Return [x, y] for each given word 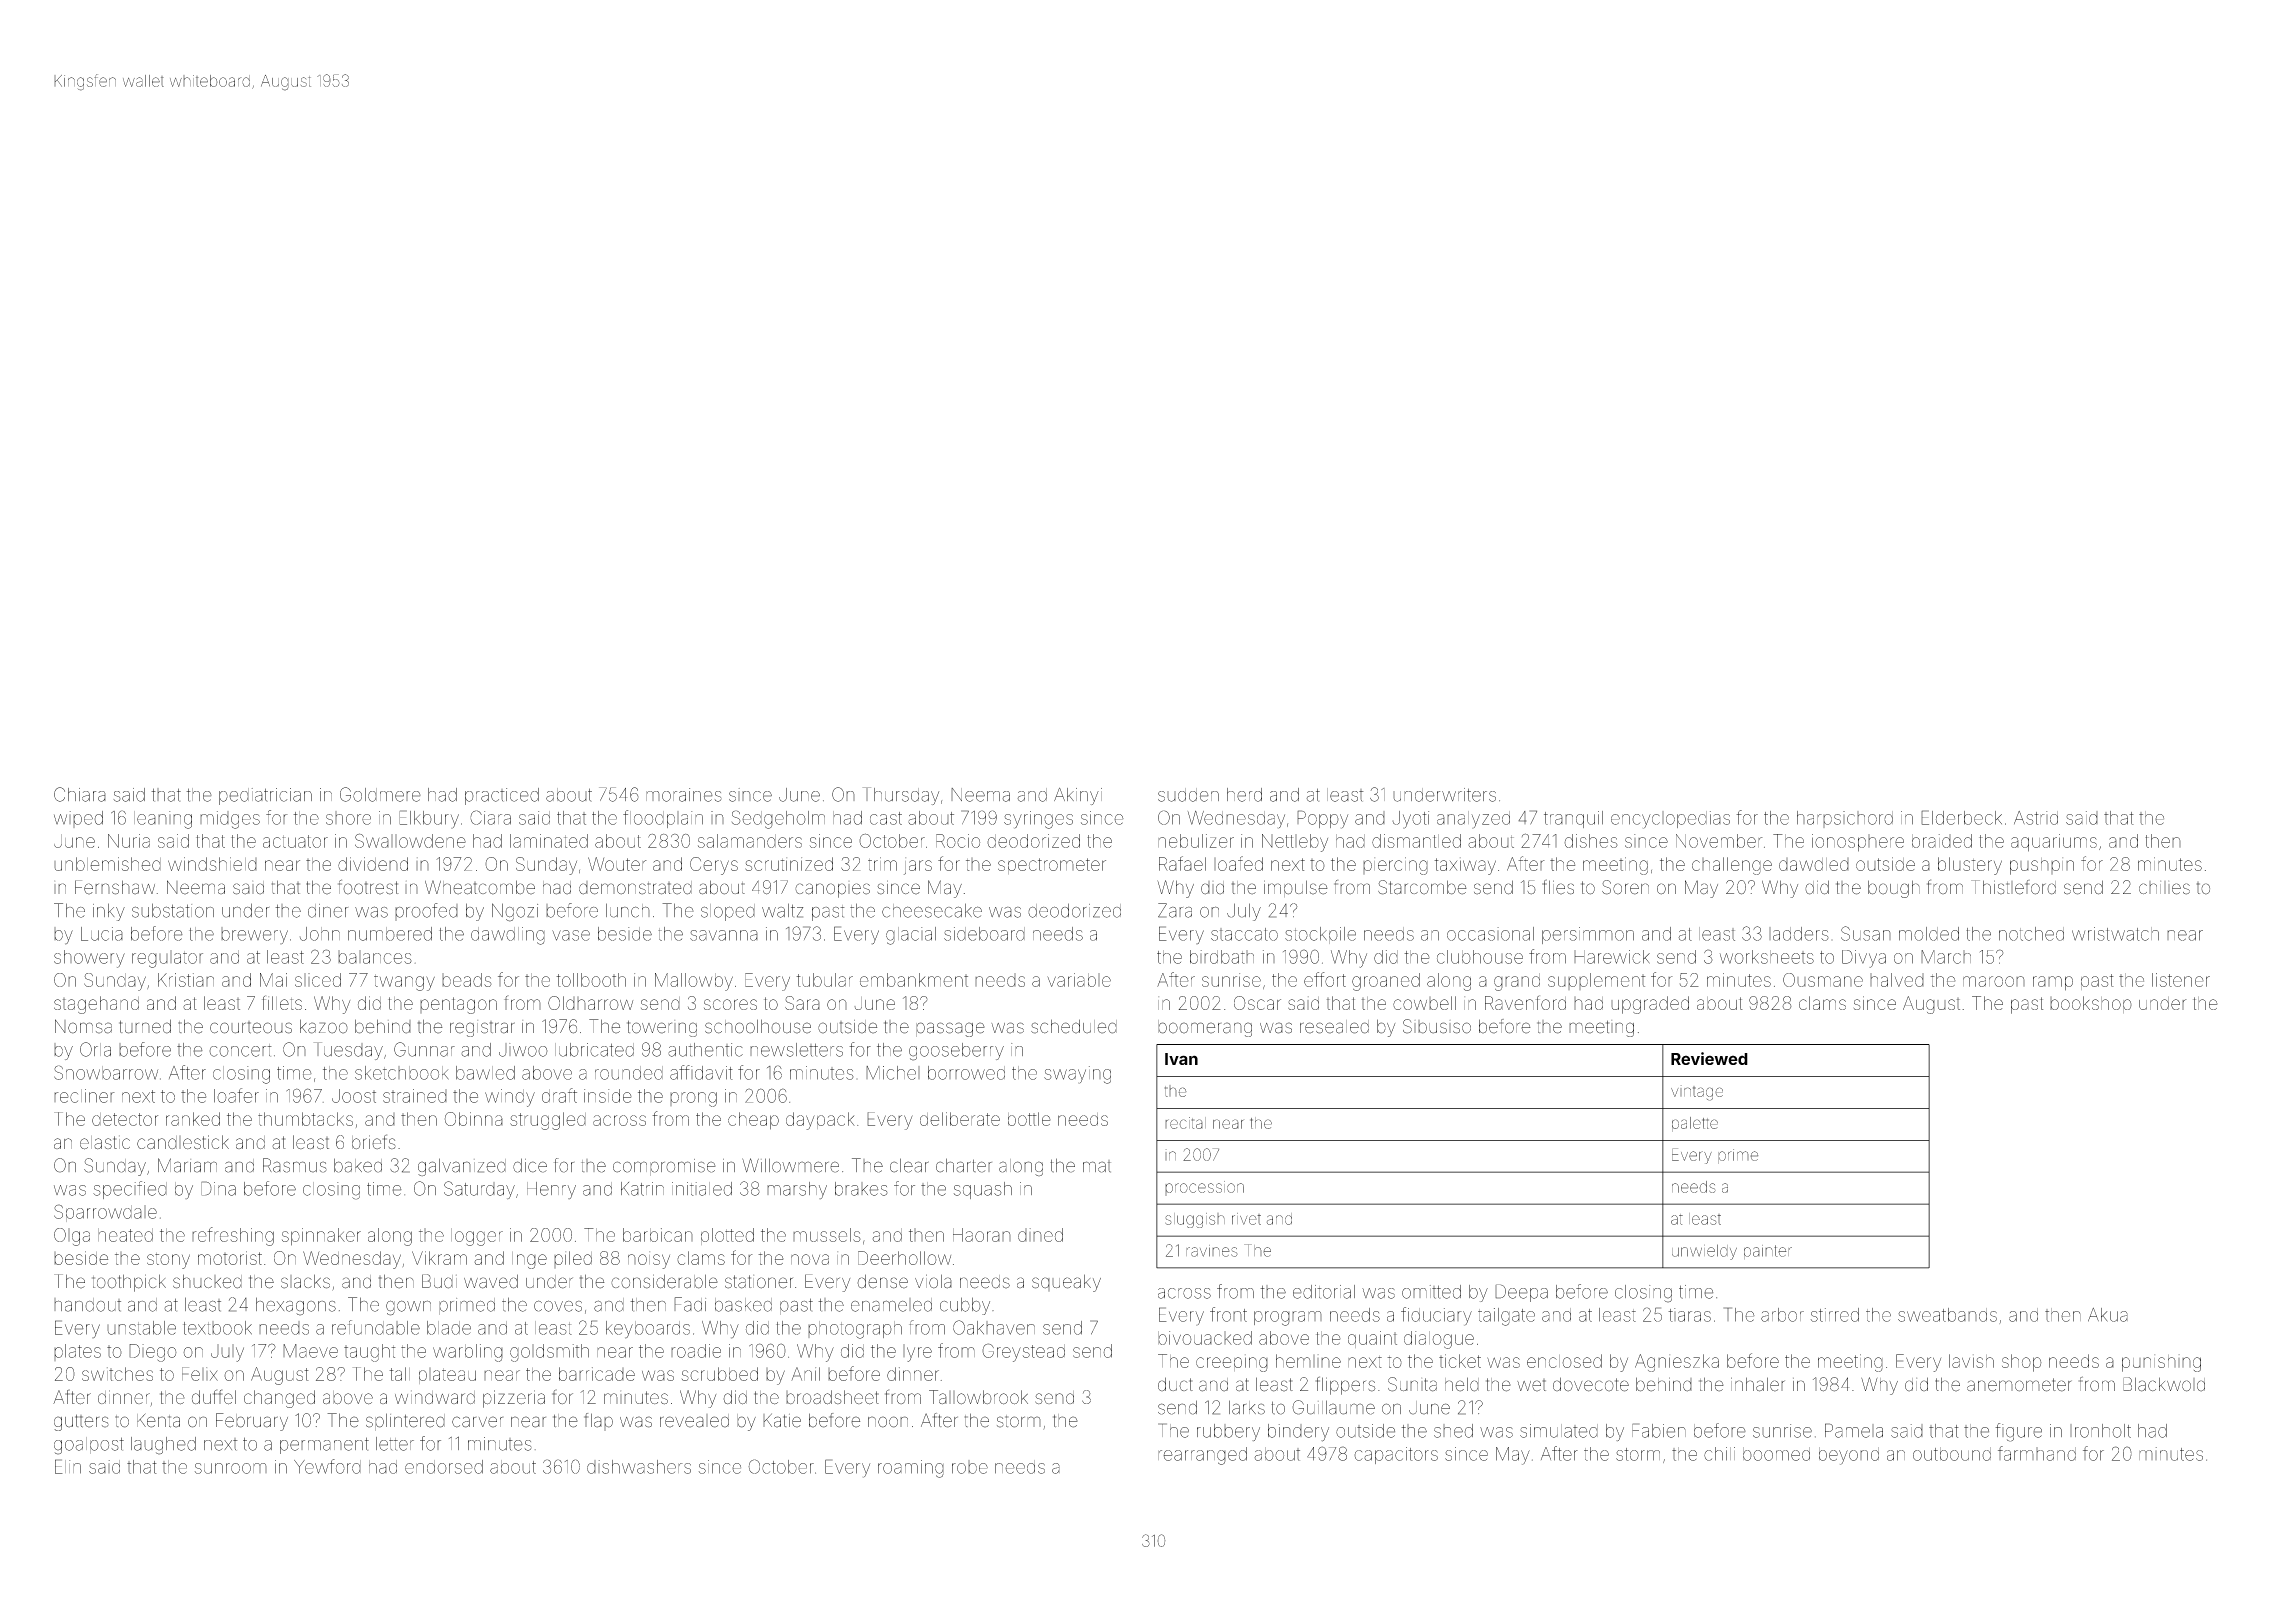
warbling [468, 1353]
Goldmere [380, 794]
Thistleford [2013, 887]
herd [1244, 795]
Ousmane [1823, 980]
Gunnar [424, 1049]
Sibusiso [1437, 1026]
